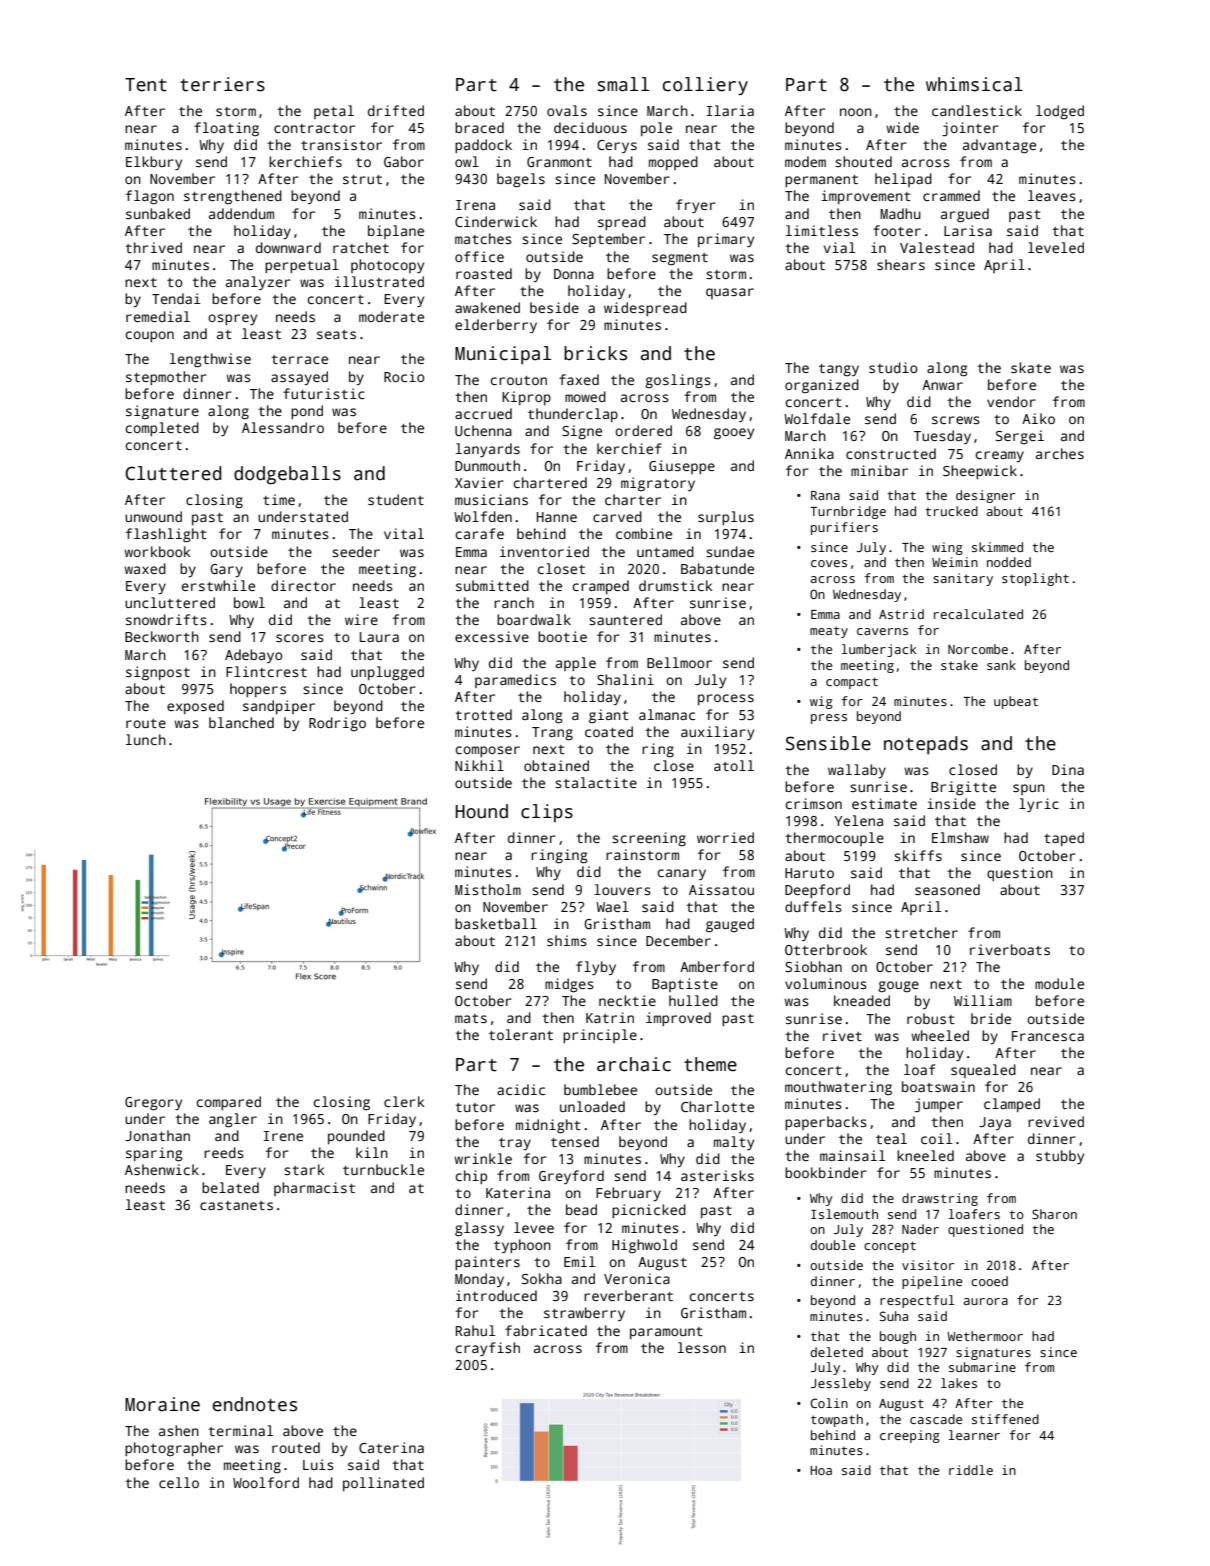  I want to click on caverns, so click(882, 631).
